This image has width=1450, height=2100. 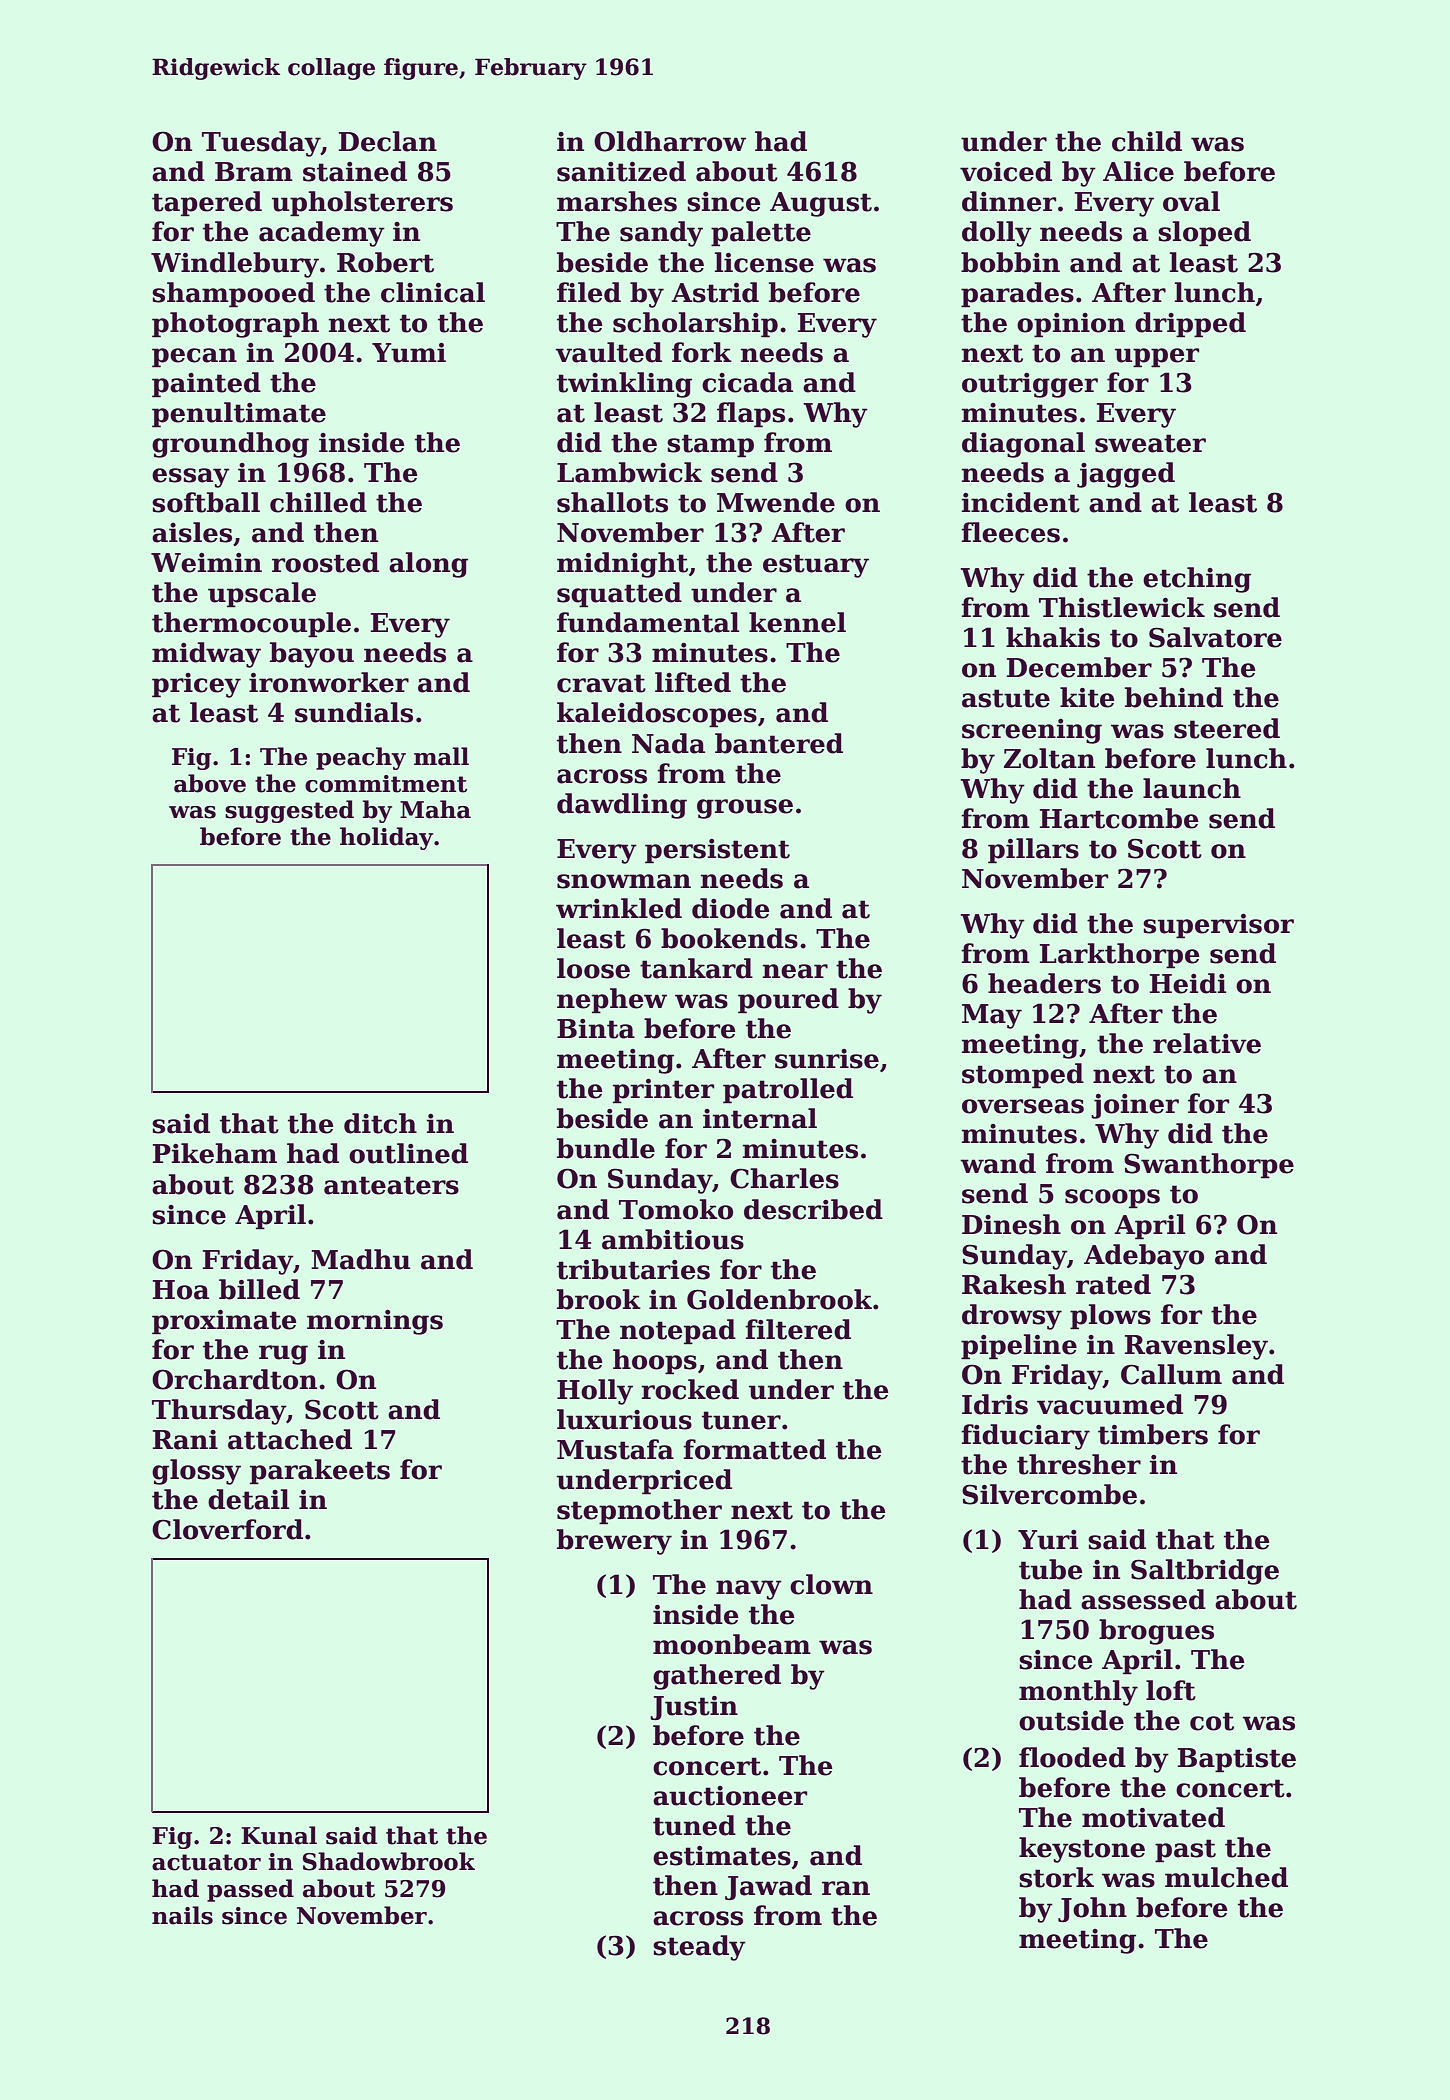 I want to click on Kunal, so click(x=279, y=1835).
